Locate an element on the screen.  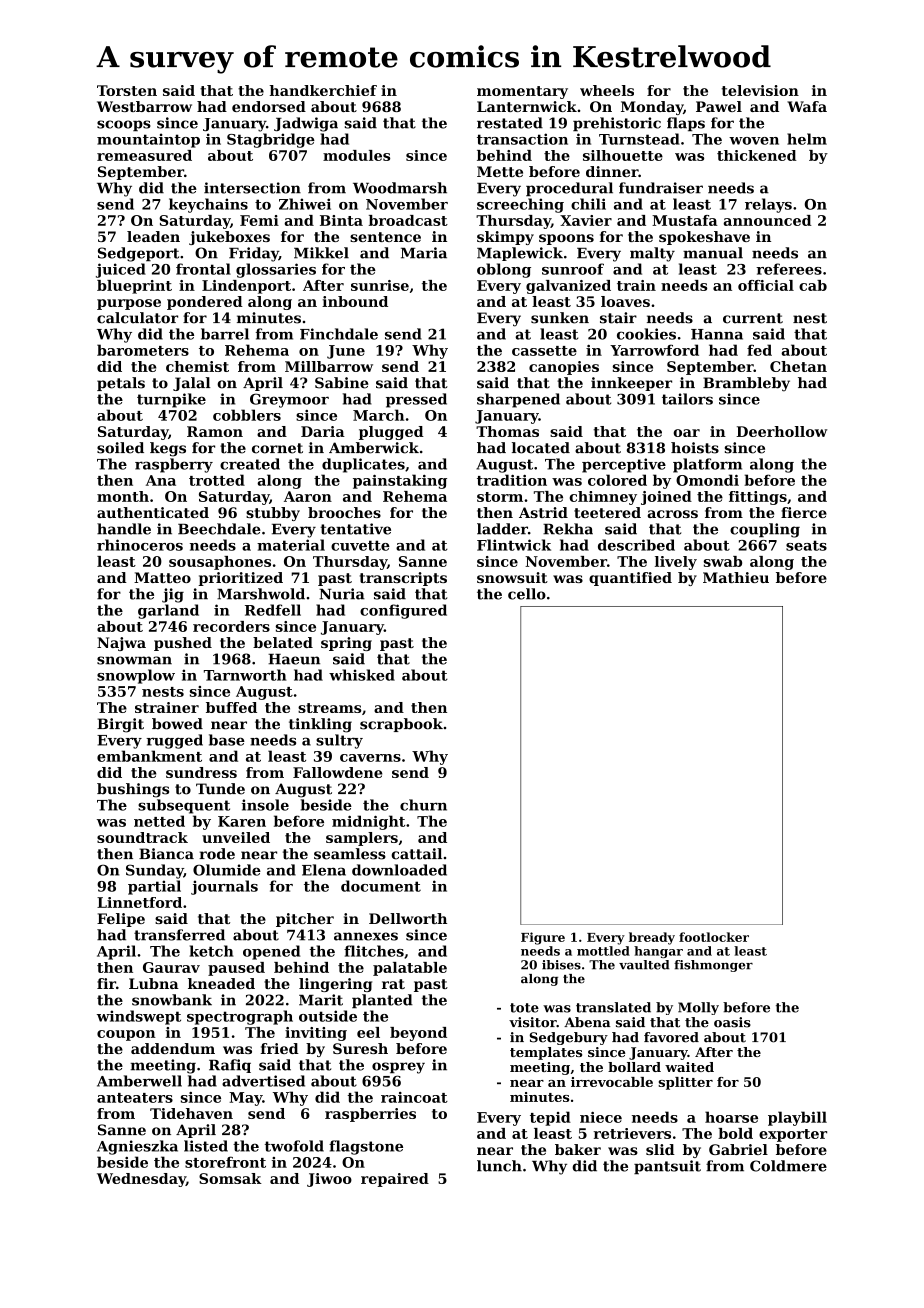
Marshwold is located at coordinates (261, 594).
